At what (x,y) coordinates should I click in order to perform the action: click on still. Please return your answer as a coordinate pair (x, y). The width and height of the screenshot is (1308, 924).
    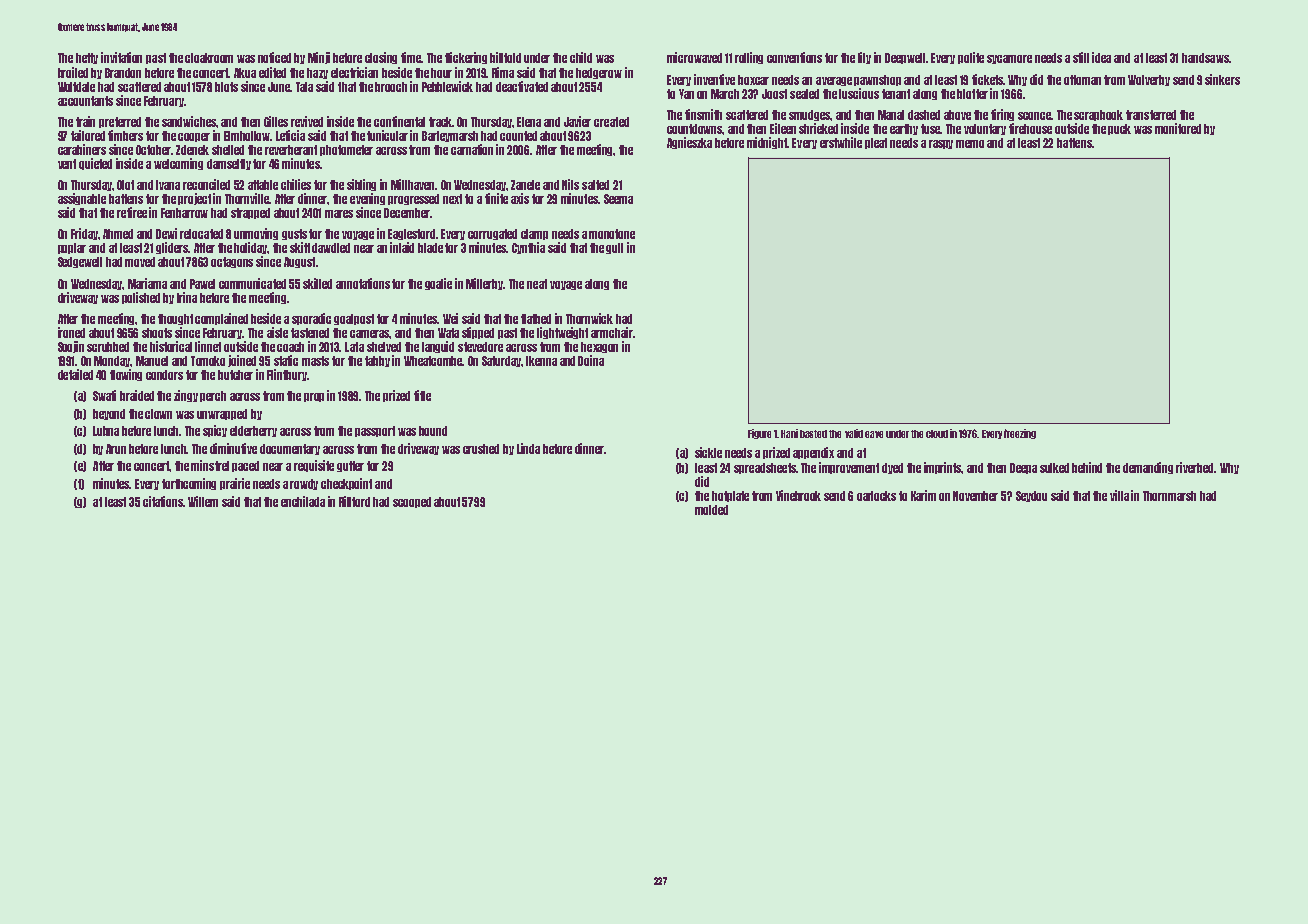
    Looking at the image, I should click on (1081, 57).
